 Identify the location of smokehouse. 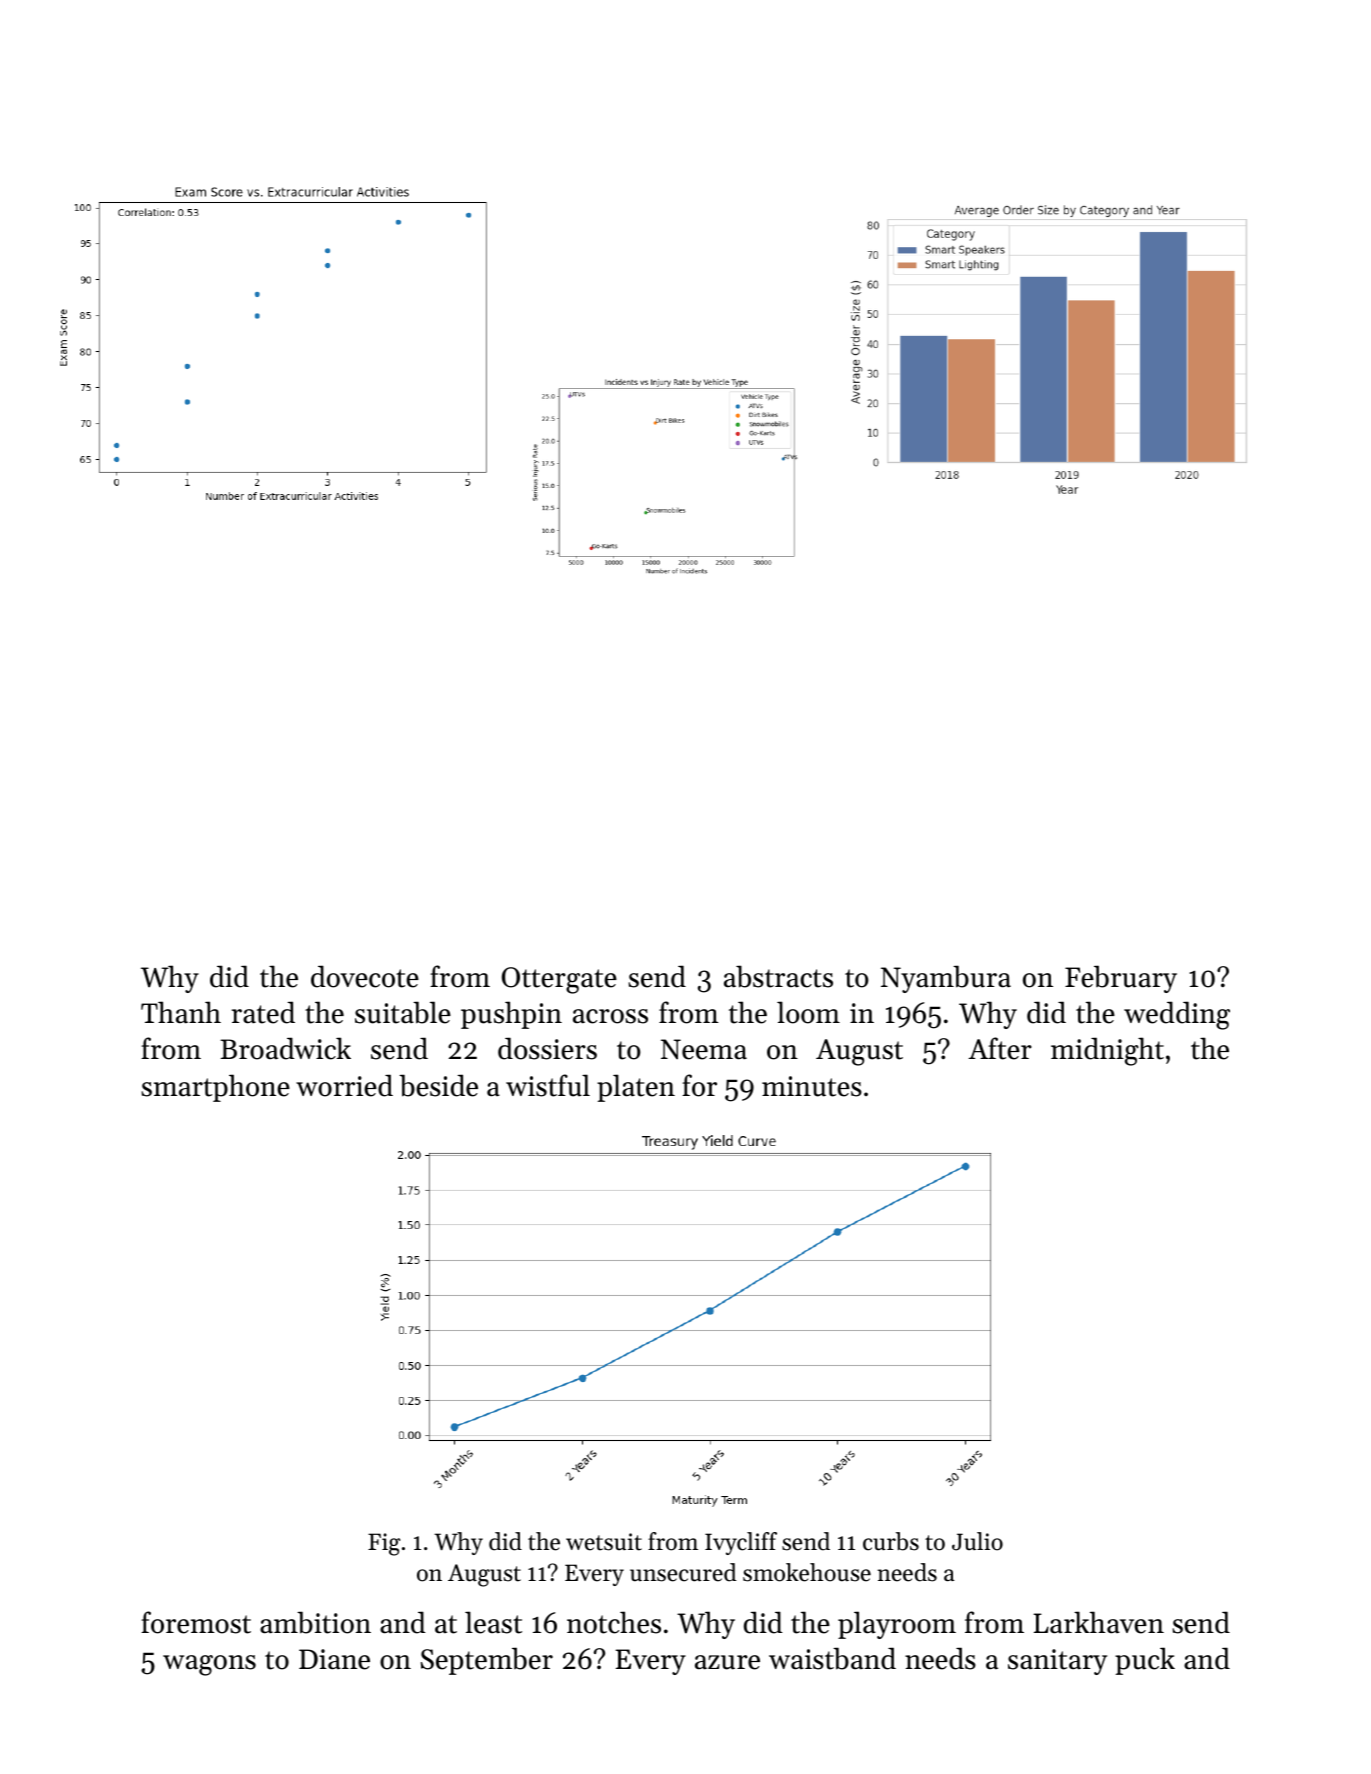
(807, 1572).
